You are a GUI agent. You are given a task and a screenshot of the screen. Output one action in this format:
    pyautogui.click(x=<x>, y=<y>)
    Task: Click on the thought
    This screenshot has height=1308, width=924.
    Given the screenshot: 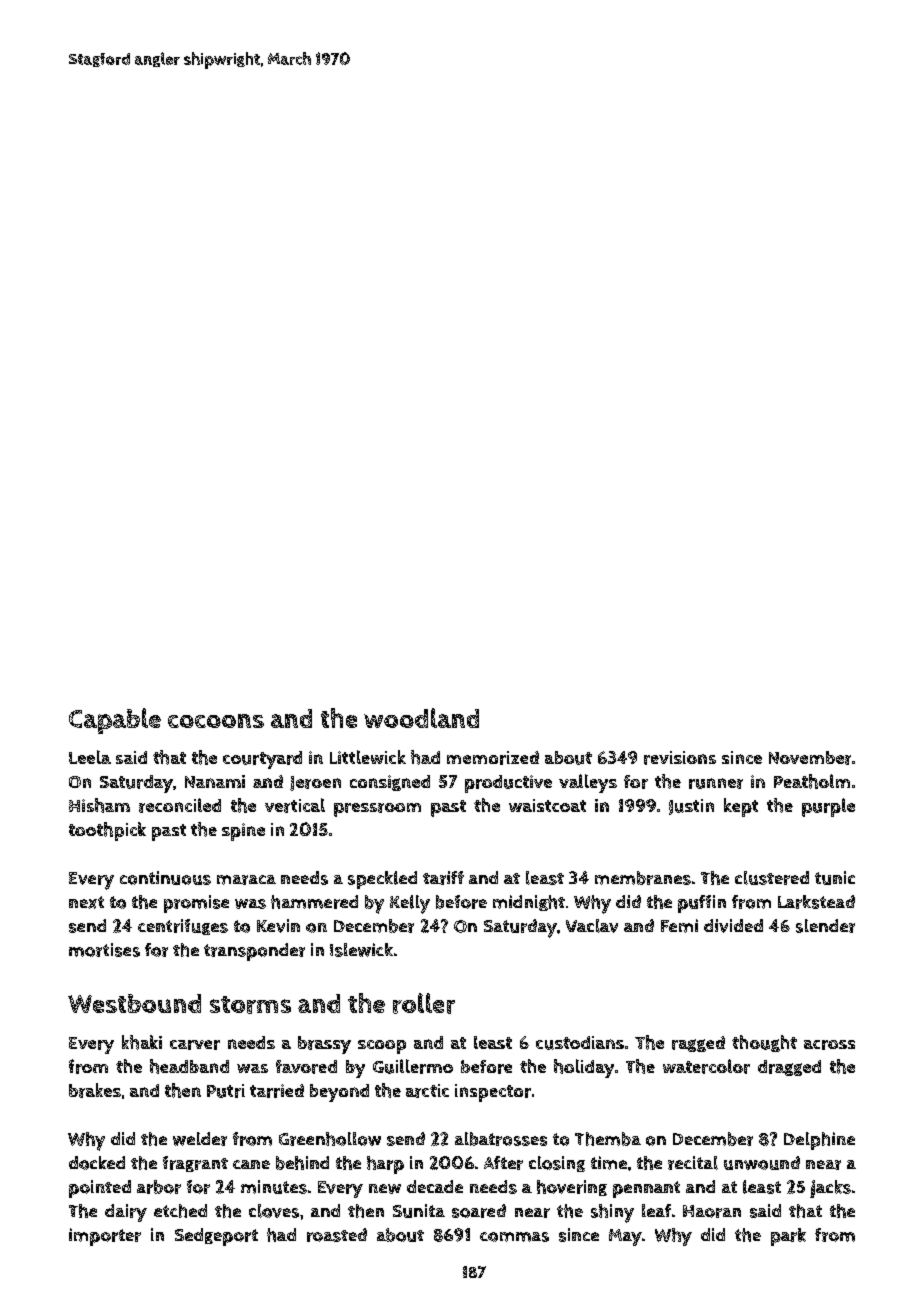 What is the action you would take?
    pyautogui.click(x=764, y=1043)
